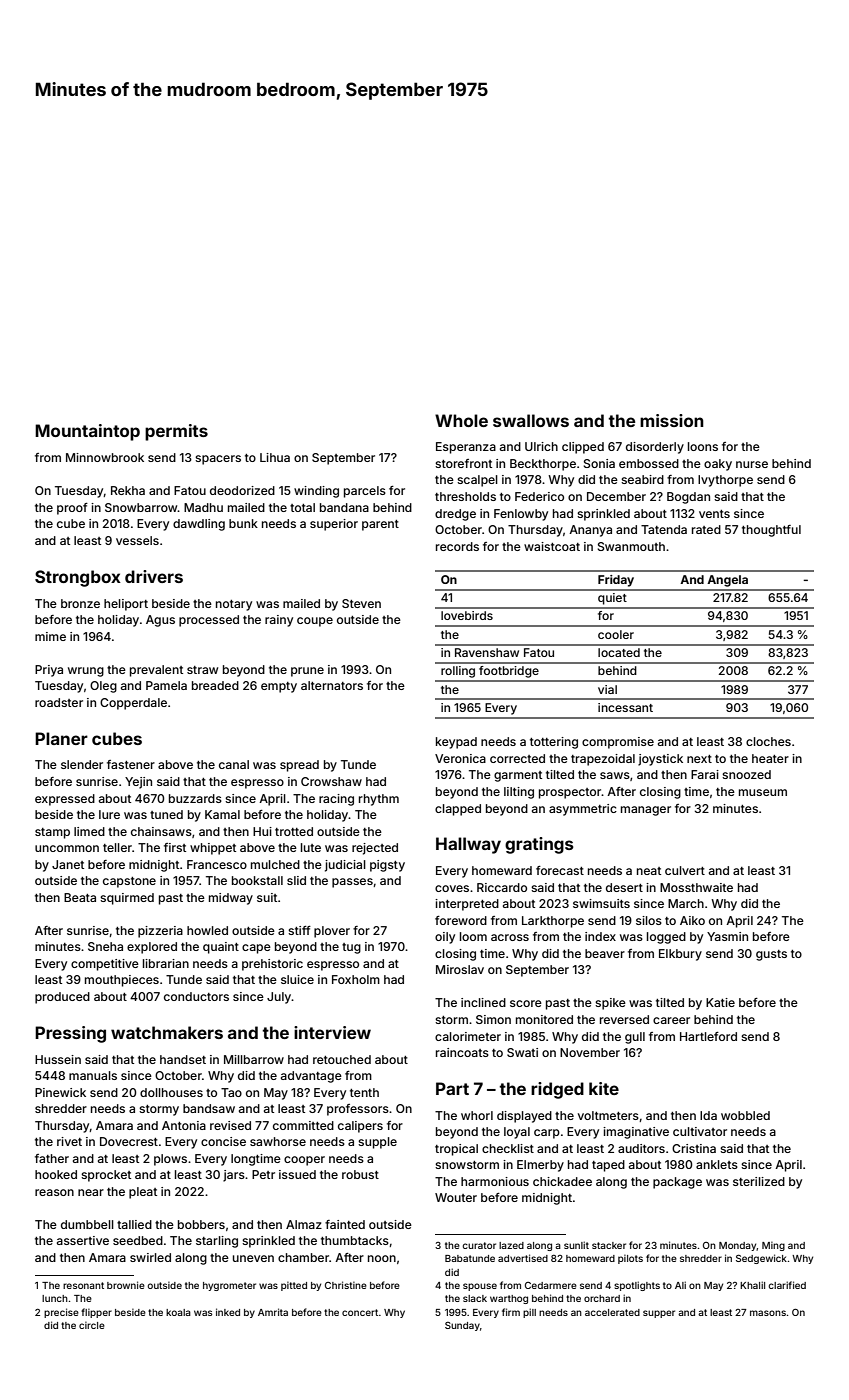 The height and width of the screenshot is (1400, 849). Describe the element at coordinates (156, 671) in the screenshot. I see `prevalent` at that location.
